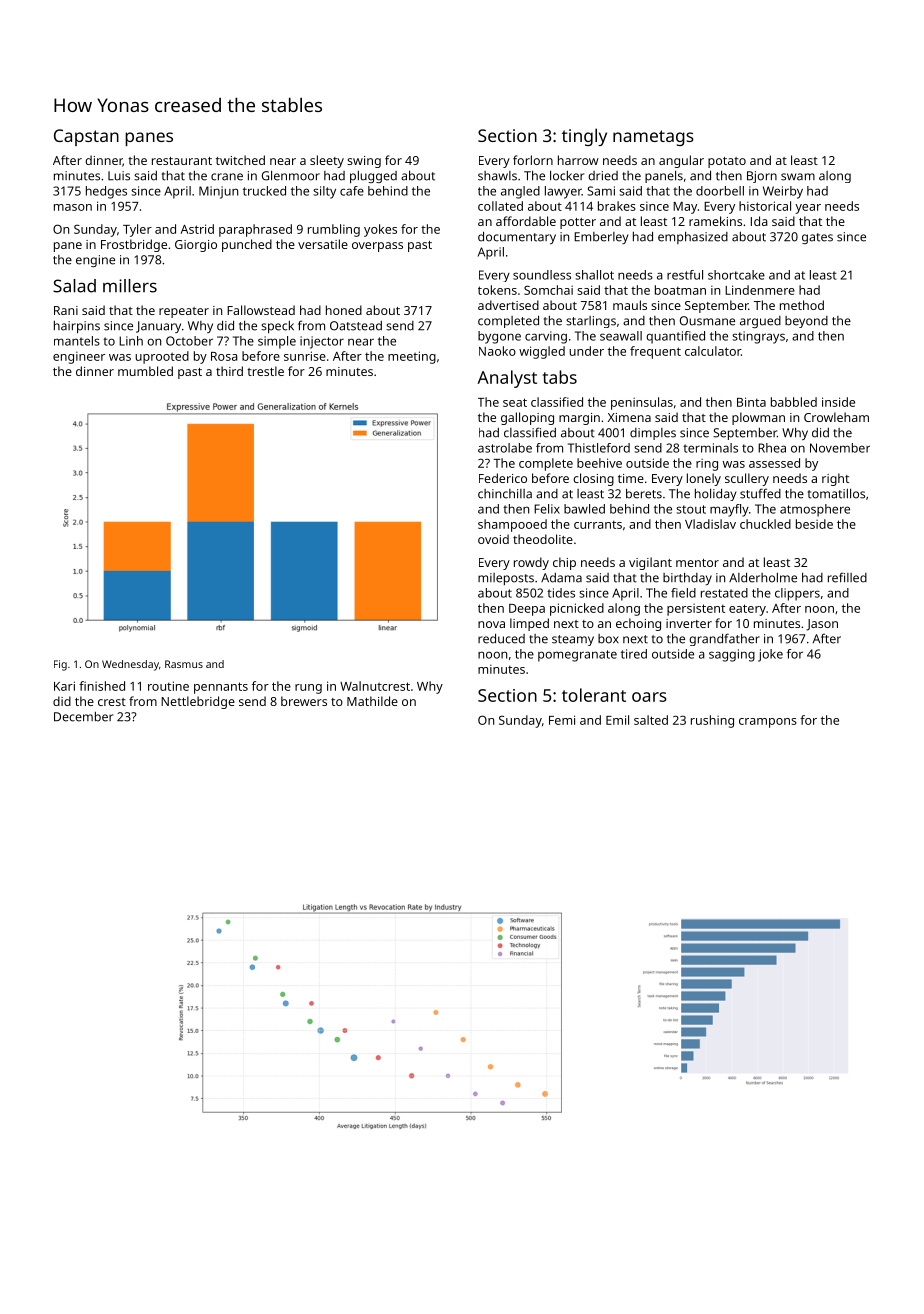  I want to click on forlorn, so click(533, 160).
